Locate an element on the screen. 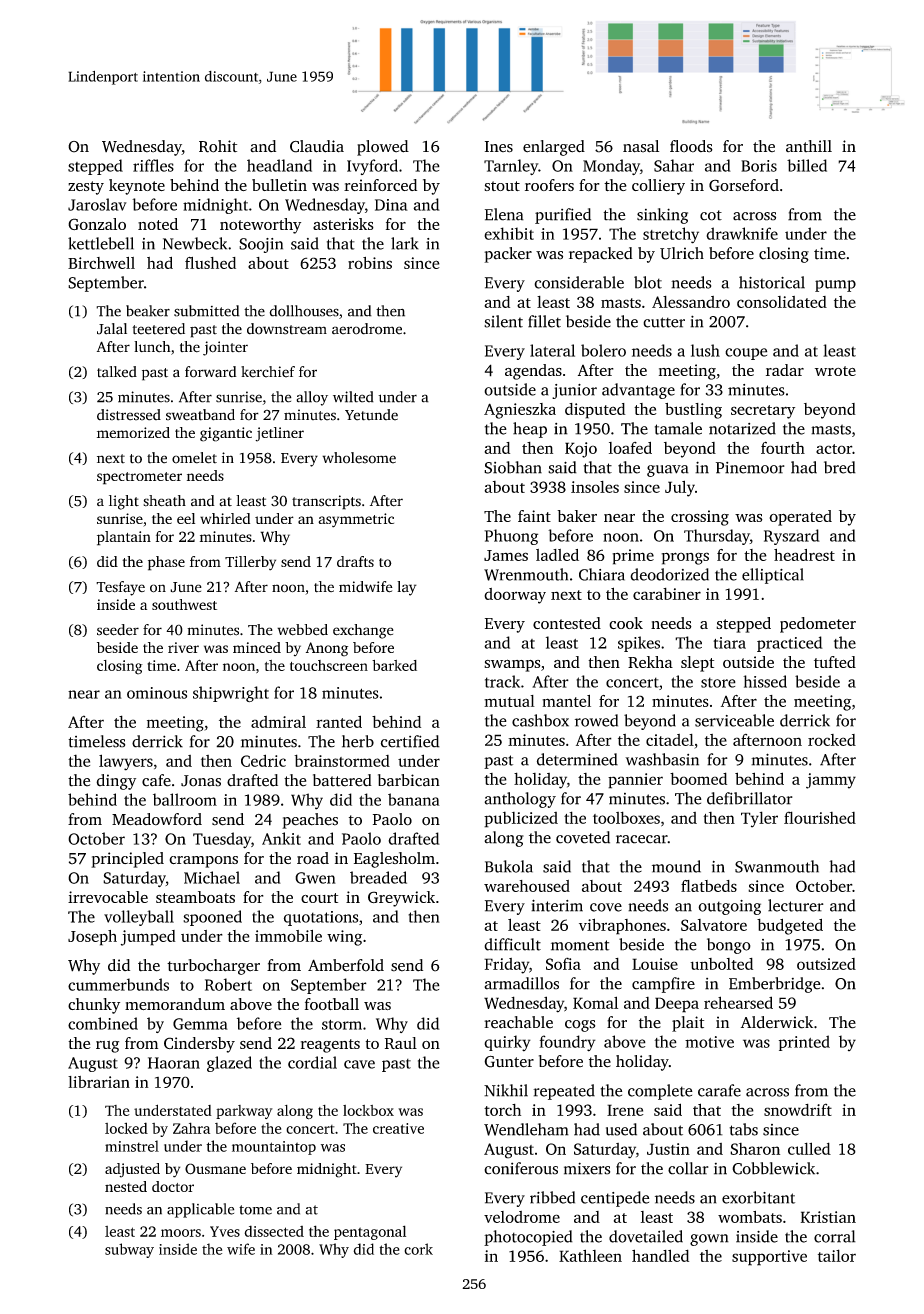  Rohit is located at coordinates (218, 146).
